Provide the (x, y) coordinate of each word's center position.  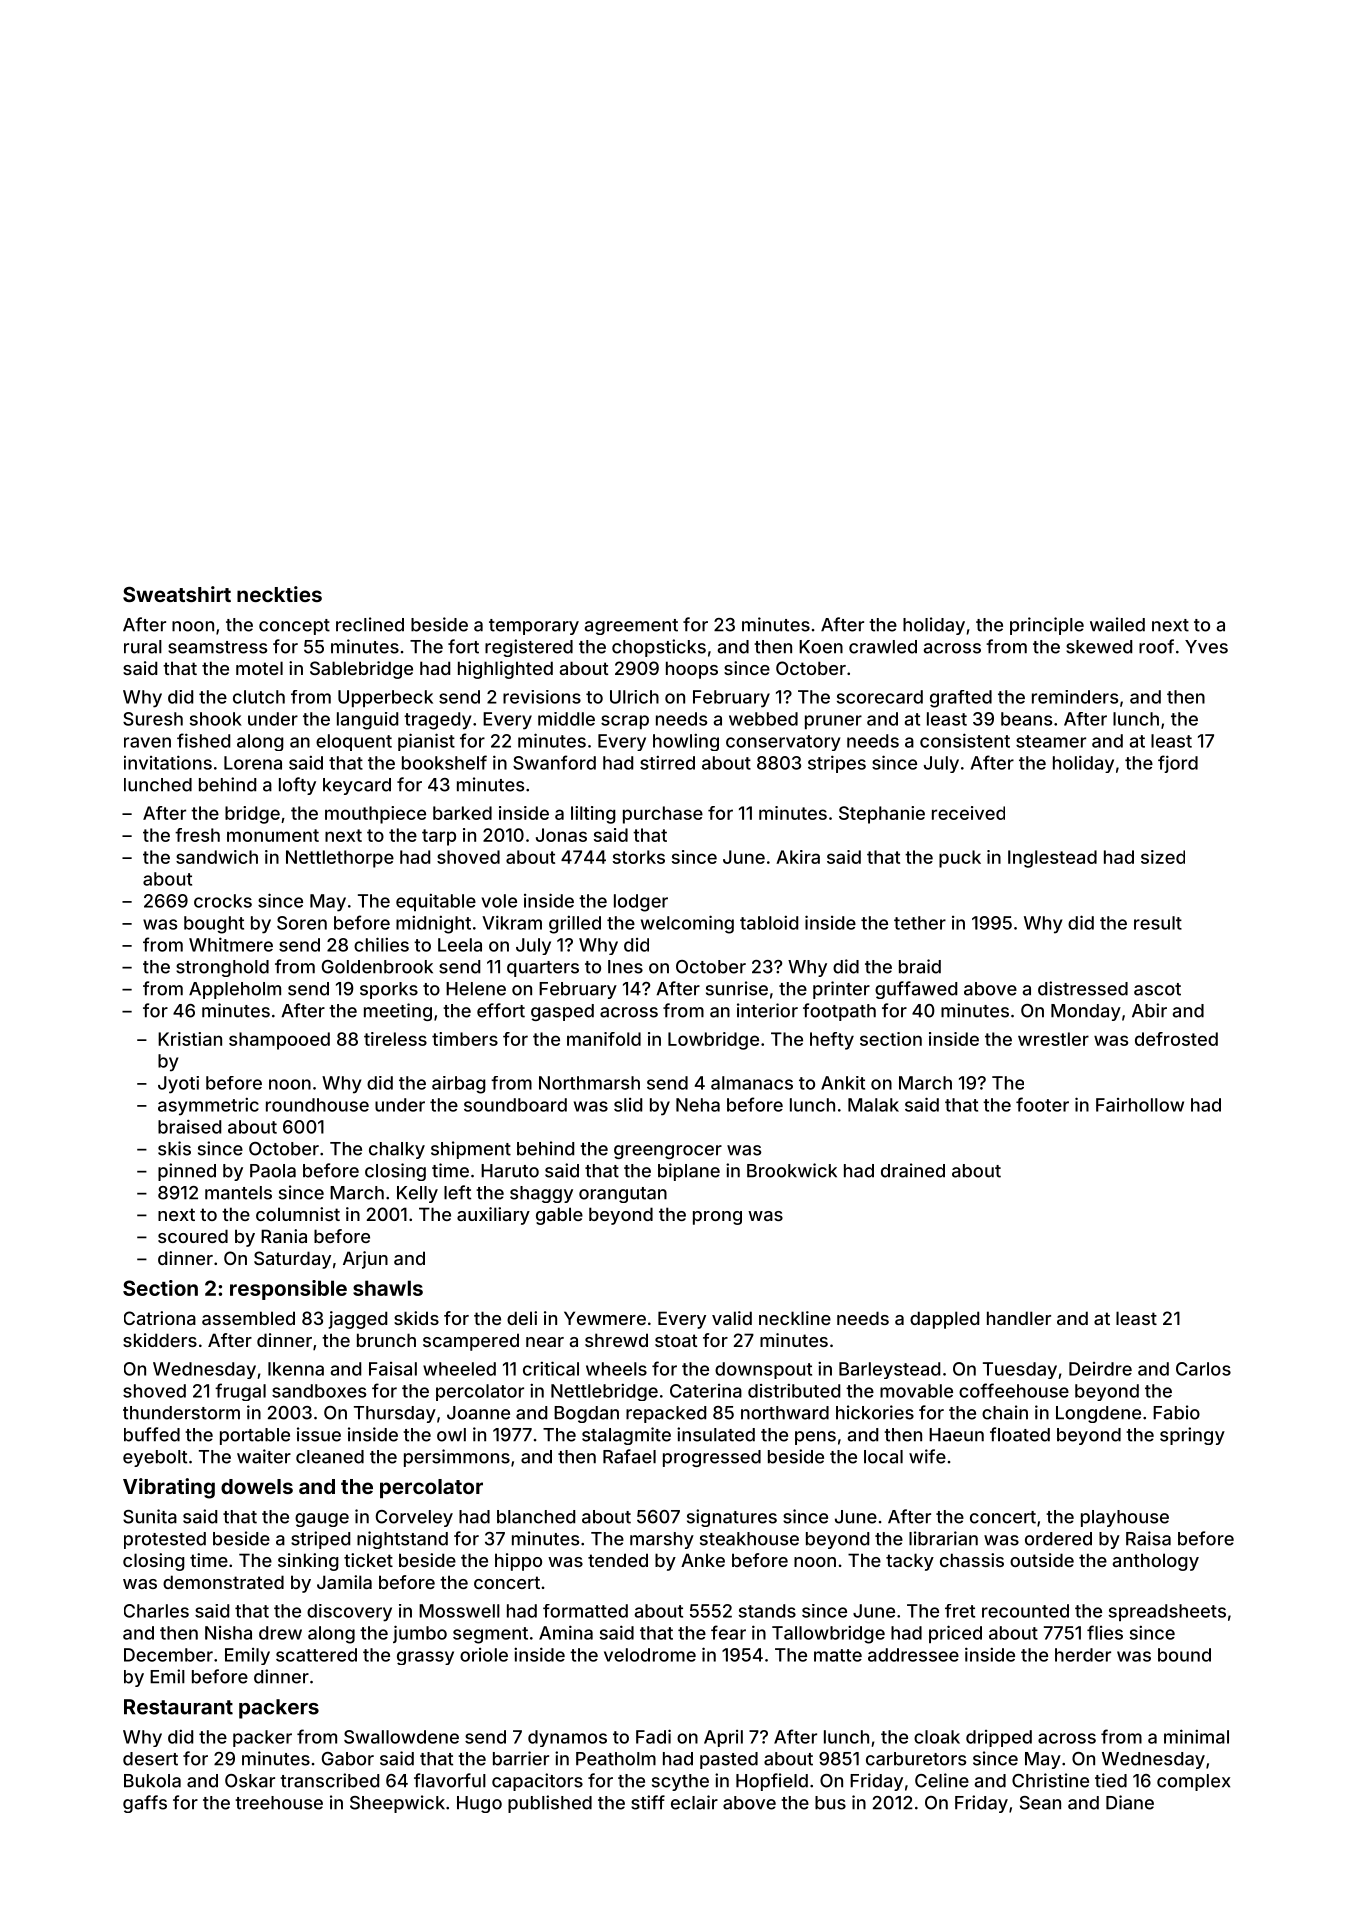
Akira (798, 857)
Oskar (250, 1781)
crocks (223, 901)
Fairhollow (1140, 1105)
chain (1005, 1412)
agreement (631, 627)
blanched (536, 1517)
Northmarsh (589, 1083)
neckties (279, 594)
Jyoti (178, 1085)
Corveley (414, 1518)
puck (960, 859)
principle (1047, 626)
